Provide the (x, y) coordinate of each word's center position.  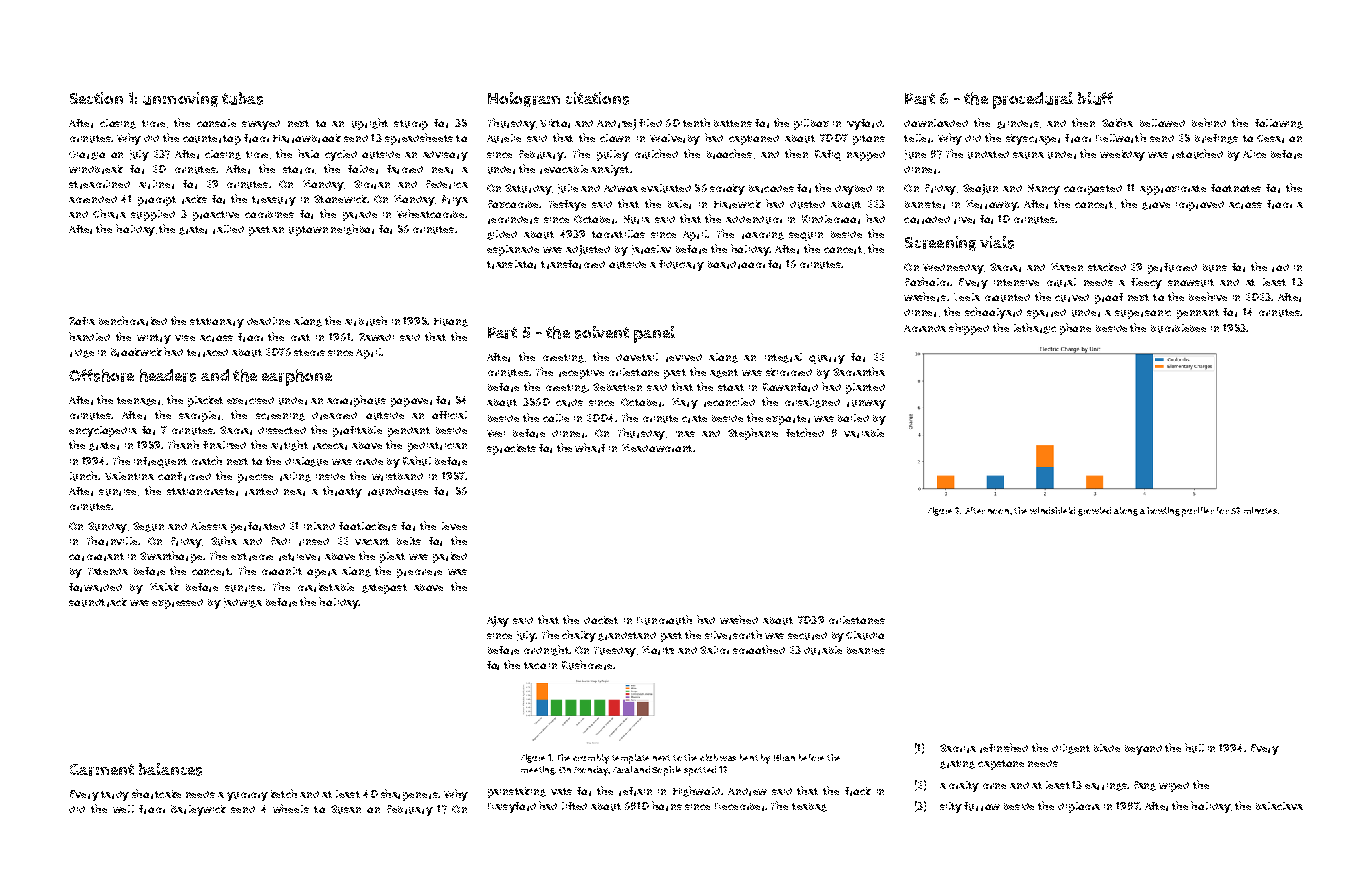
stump (411, 125)
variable (864, 433)
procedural (1033, 100)
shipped (969, 329)
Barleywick (198, 810)
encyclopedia (103, 431)
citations (597, 98)
